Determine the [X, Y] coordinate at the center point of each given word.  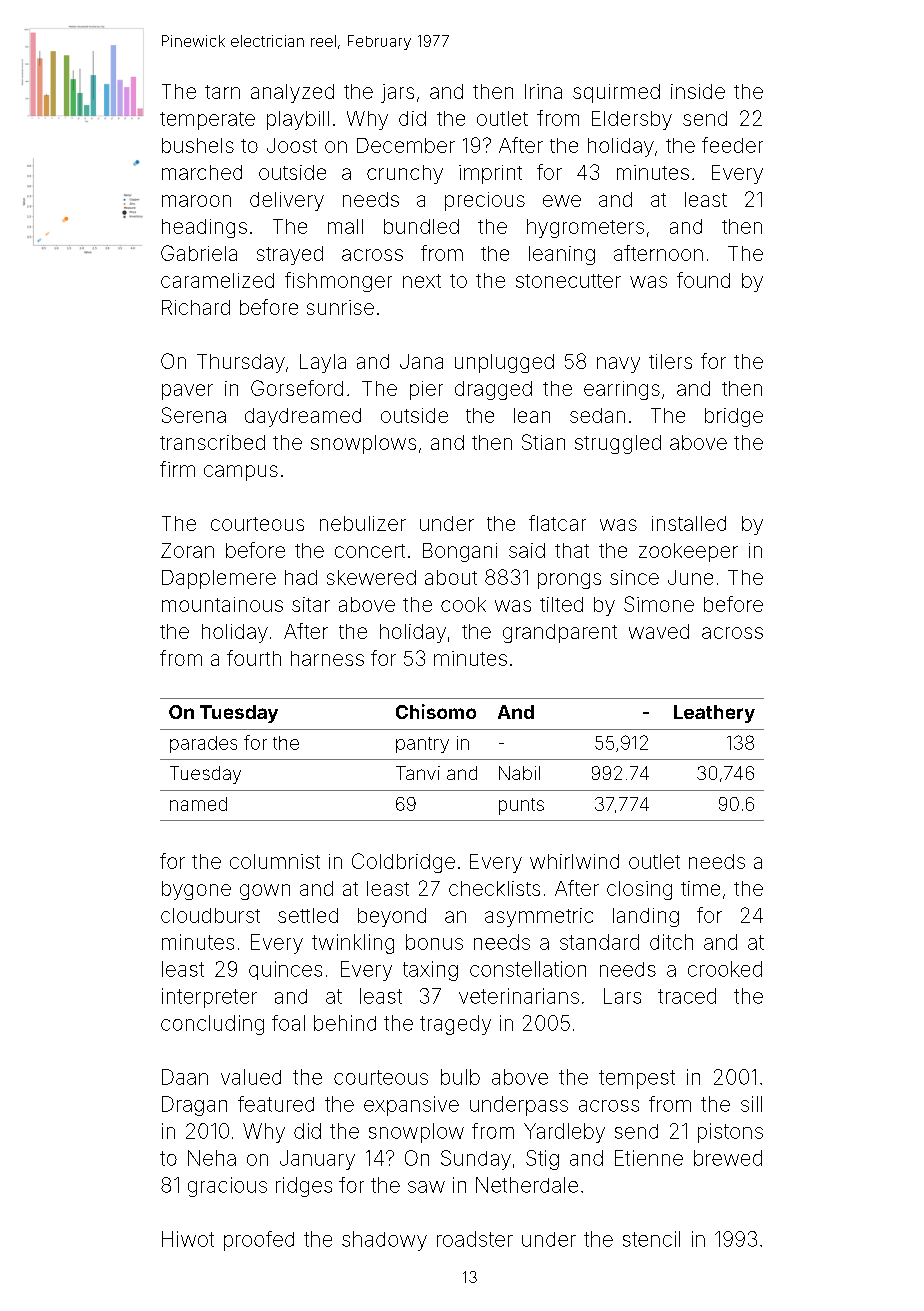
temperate [207, 121]
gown [265, 892]
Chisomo [436, 711]
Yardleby [564, 1133]
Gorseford [297, 388]
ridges [304, 1187]
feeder [732, 145]
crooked [725, 969]
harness [327, 658]
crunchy [405, 174]
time [700, 888]
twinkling [353, 944]
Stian [543, 442]
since [634, 577]
